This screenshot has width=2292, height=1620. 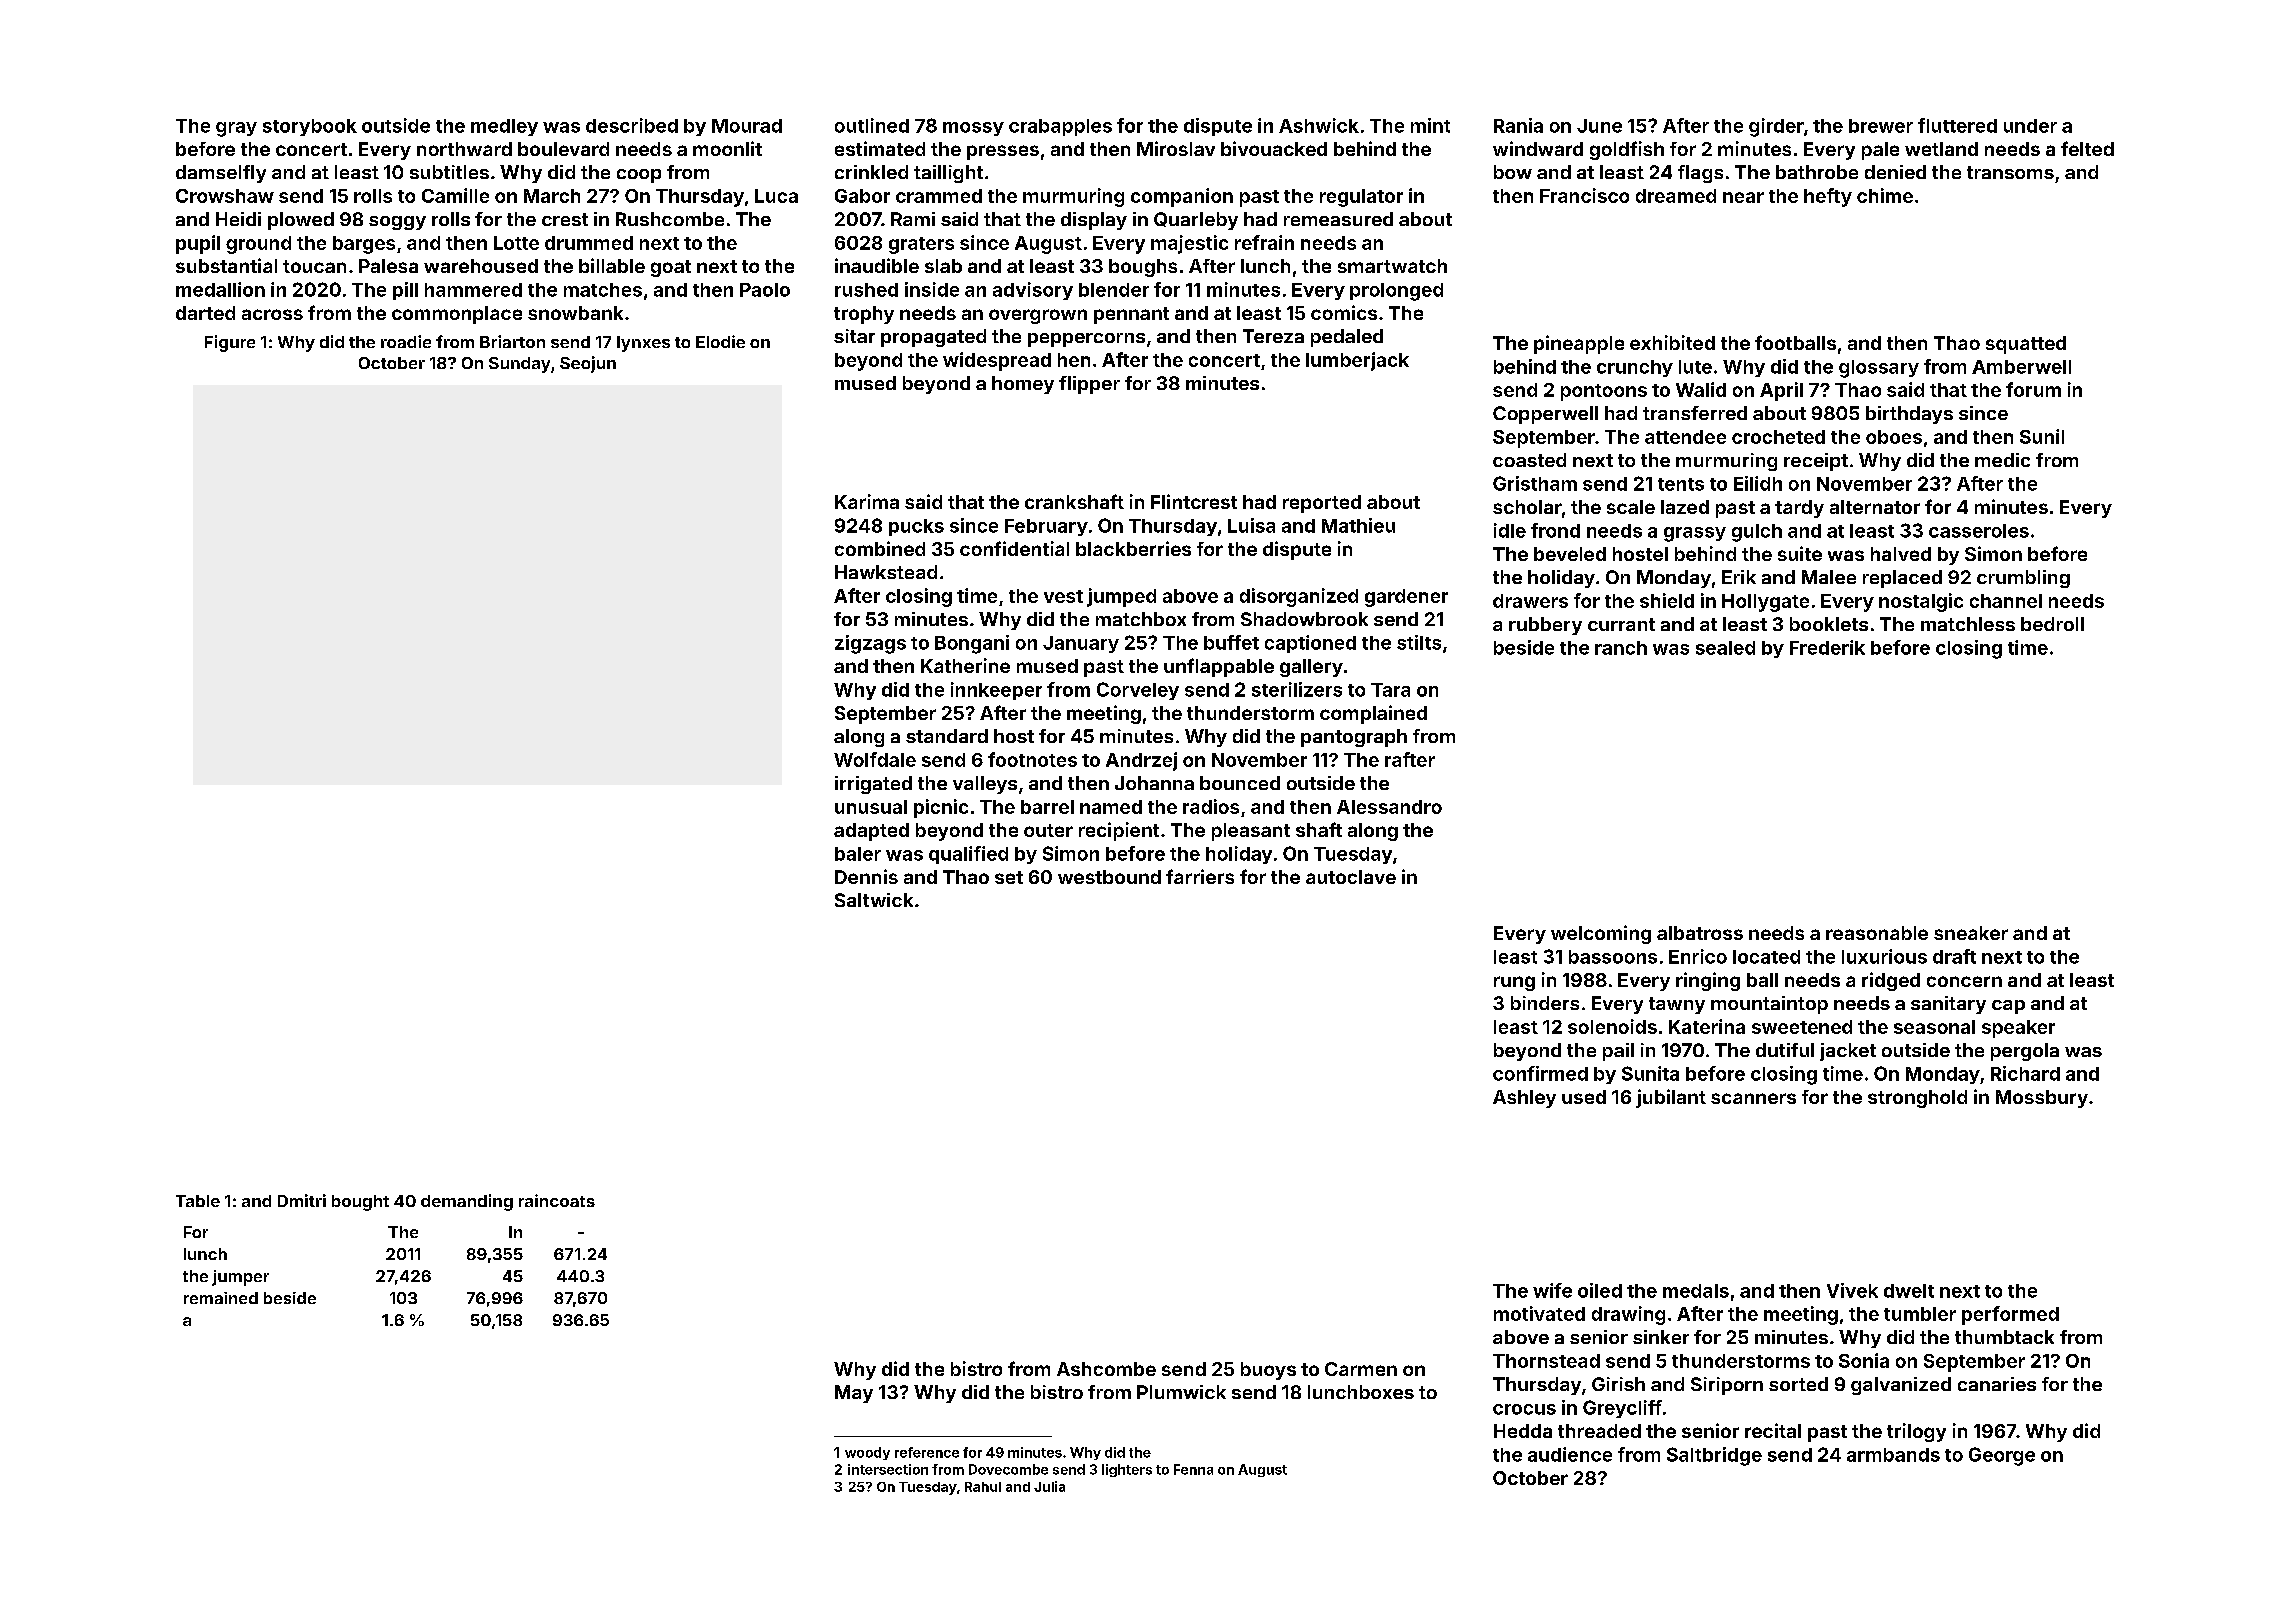 What do you see at coordinates (1060, 127) in the screenshot?
I see `crabapples` at bounding box center [1060, 127].
